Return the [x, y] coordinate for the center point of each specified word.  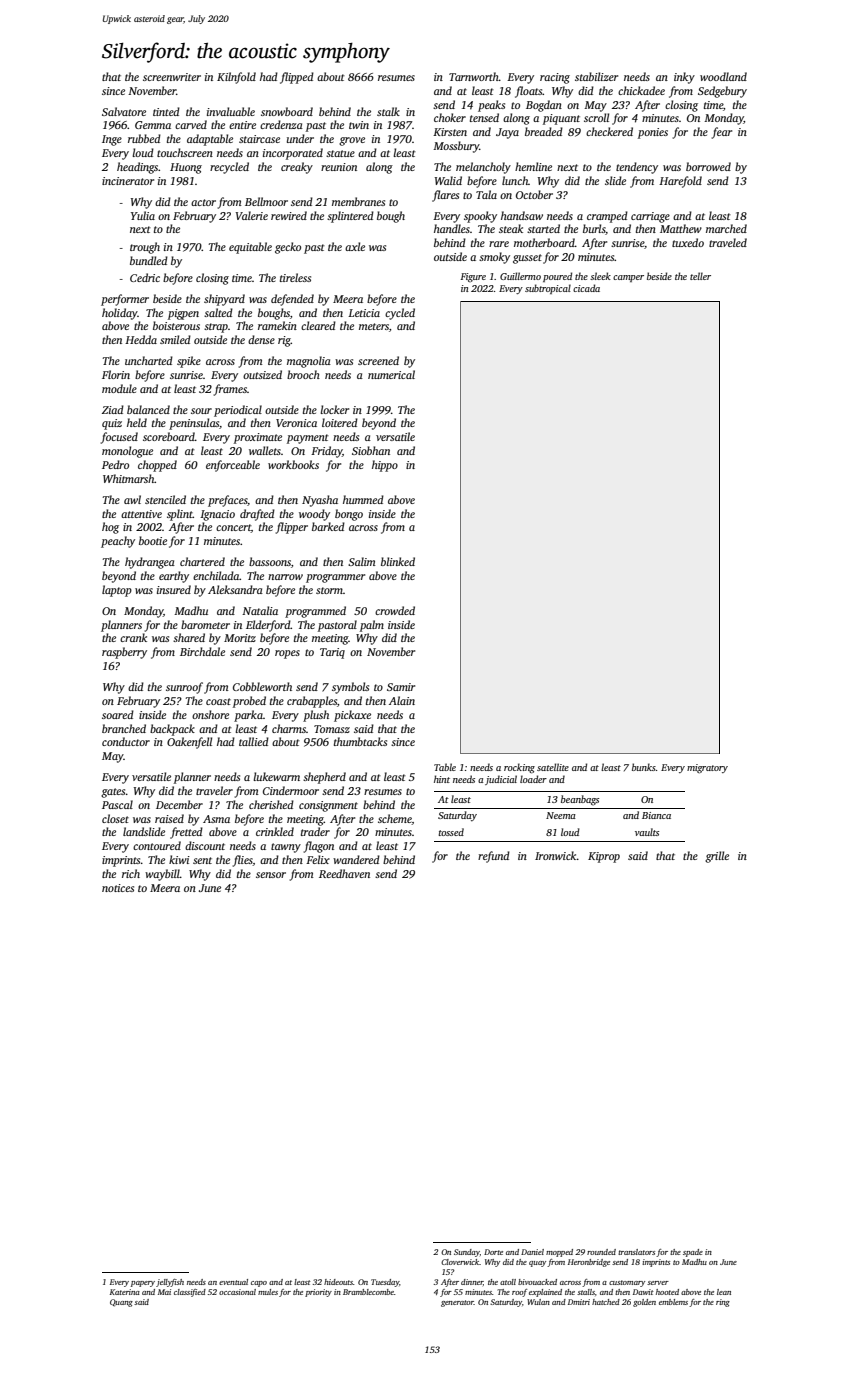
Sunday [467, 1253]
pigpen [183, 314]
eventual [233, 1282]
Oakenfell [189, 743]
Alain [402, 700]
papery [143, 1284]
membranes [358, 201]
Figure [473, 277]
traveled [728, 242]
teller [700, 276]
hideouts [338, 1282]
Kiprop [604, 857]
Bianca [656, 815]
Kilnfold [236, 78]
